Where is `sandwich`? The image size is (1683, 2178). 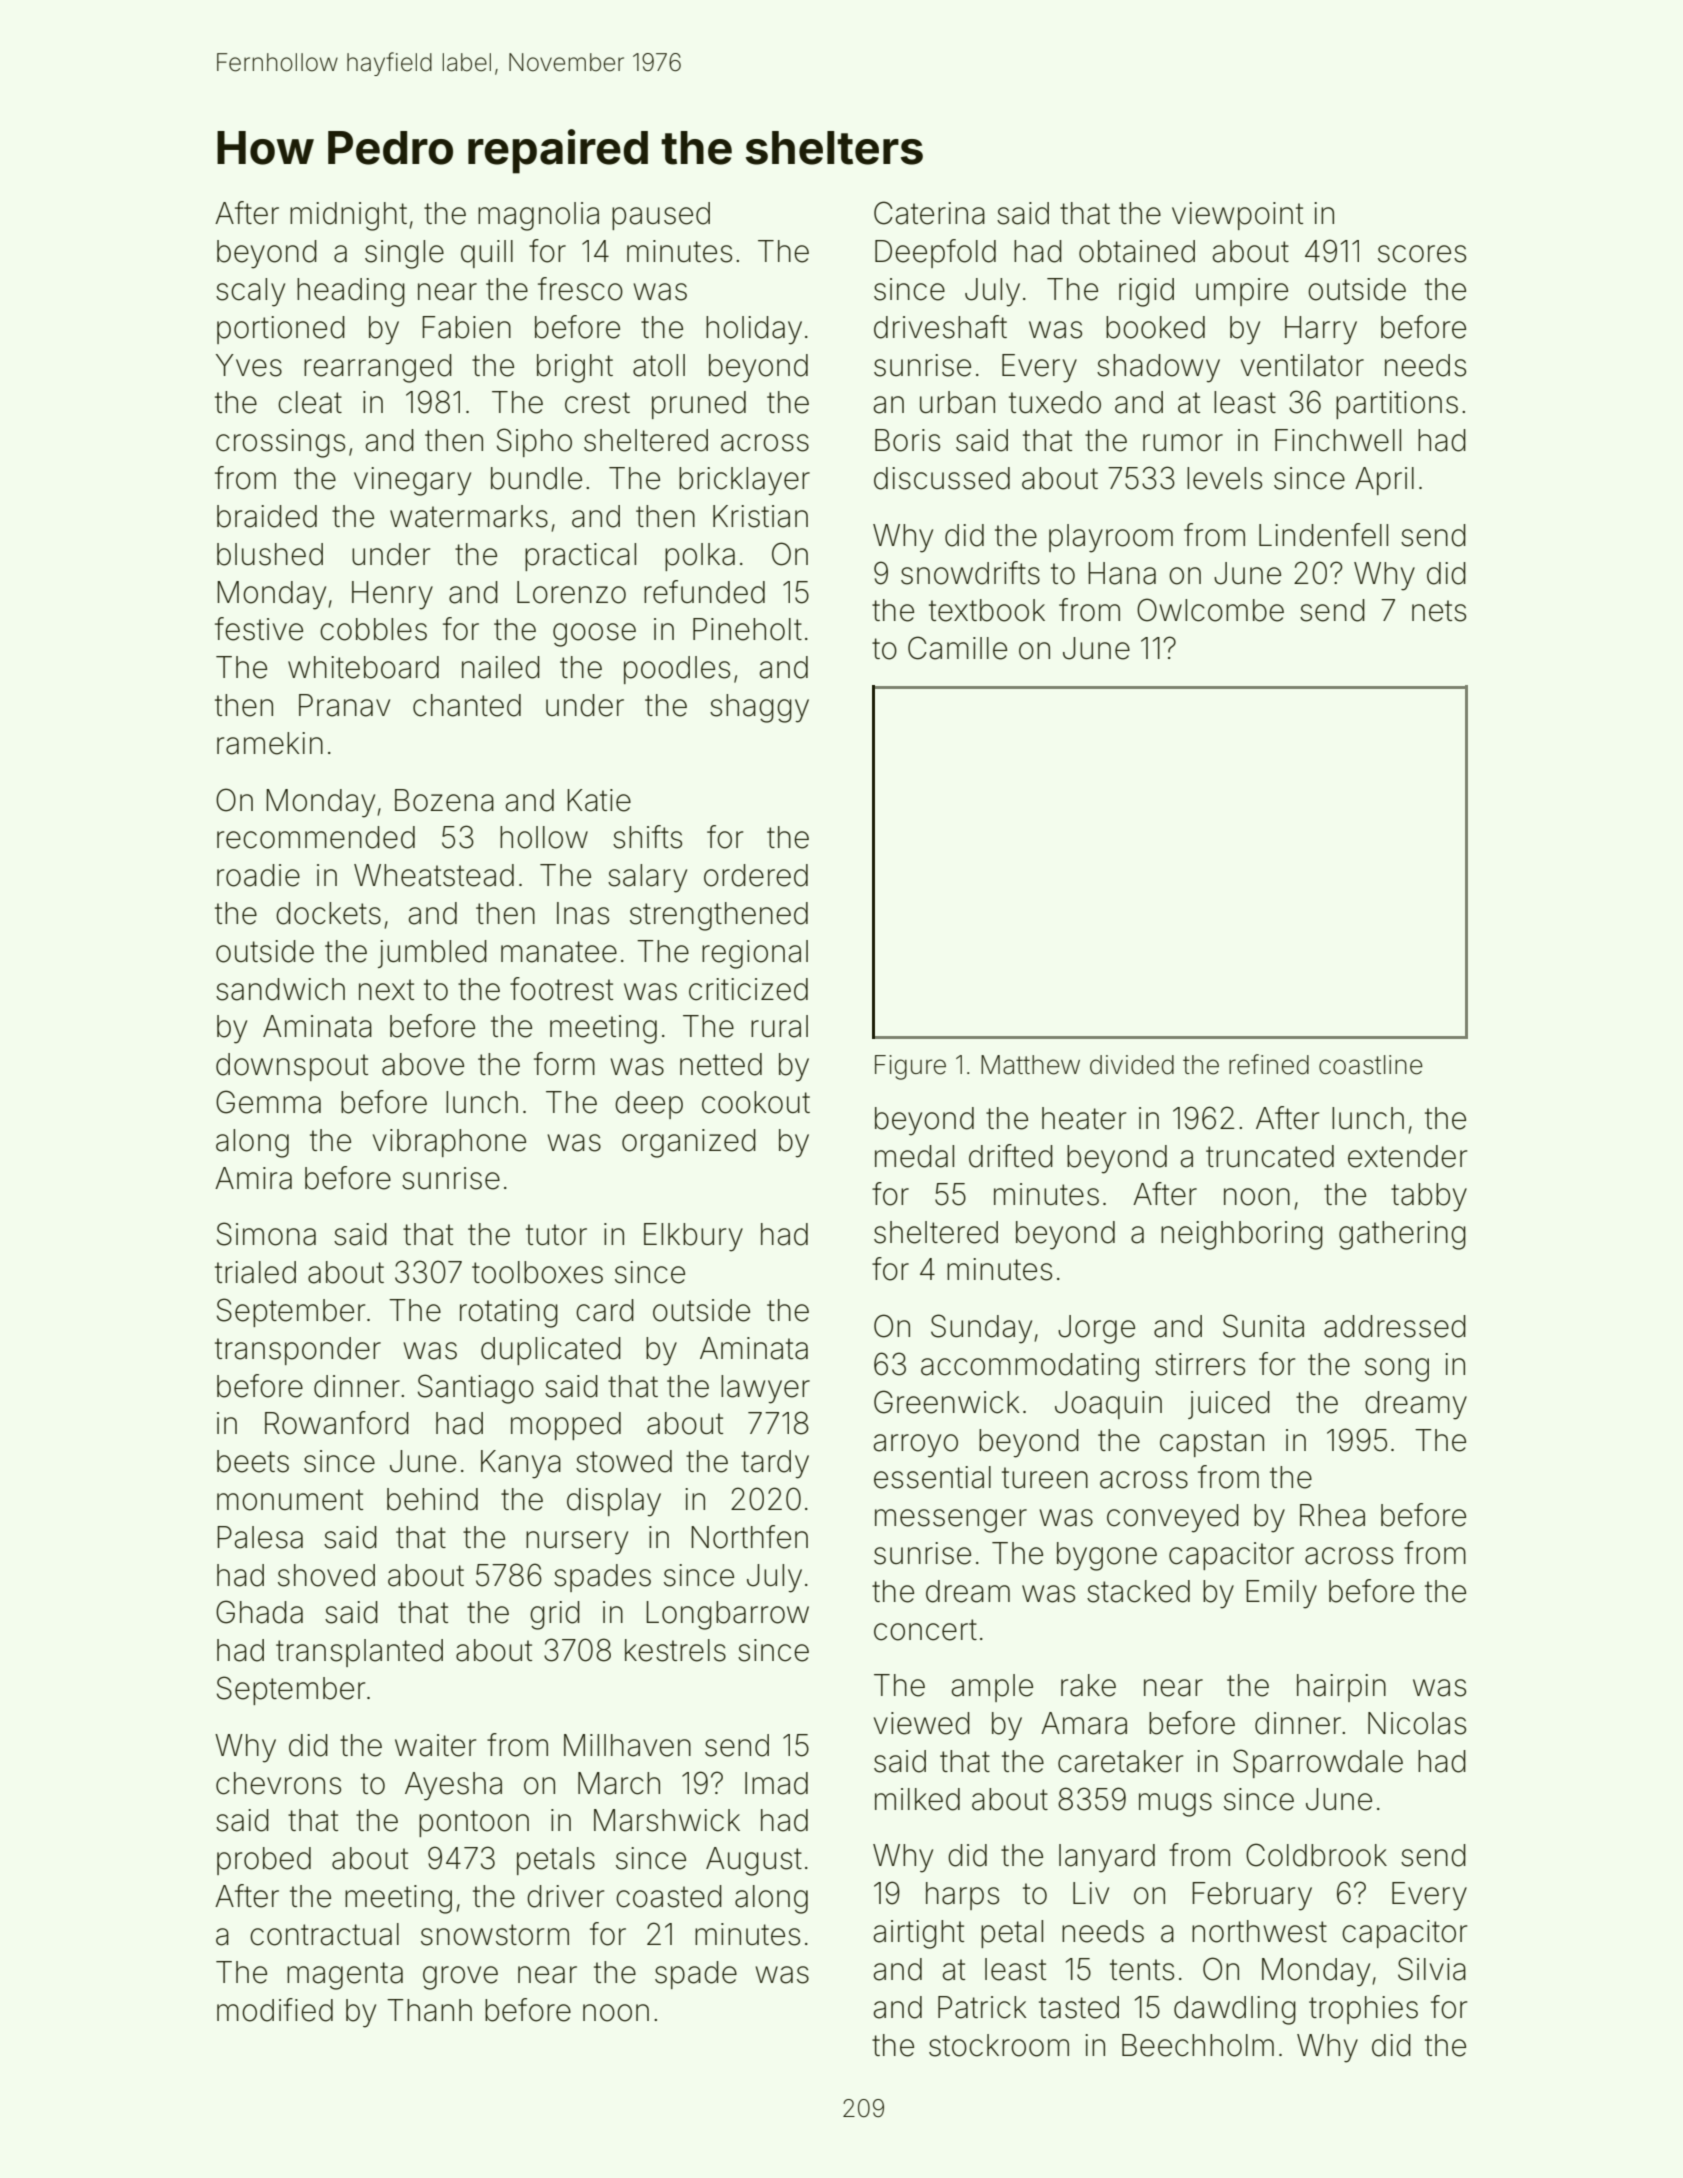 sandwich is located at coordinates (280, 989).
